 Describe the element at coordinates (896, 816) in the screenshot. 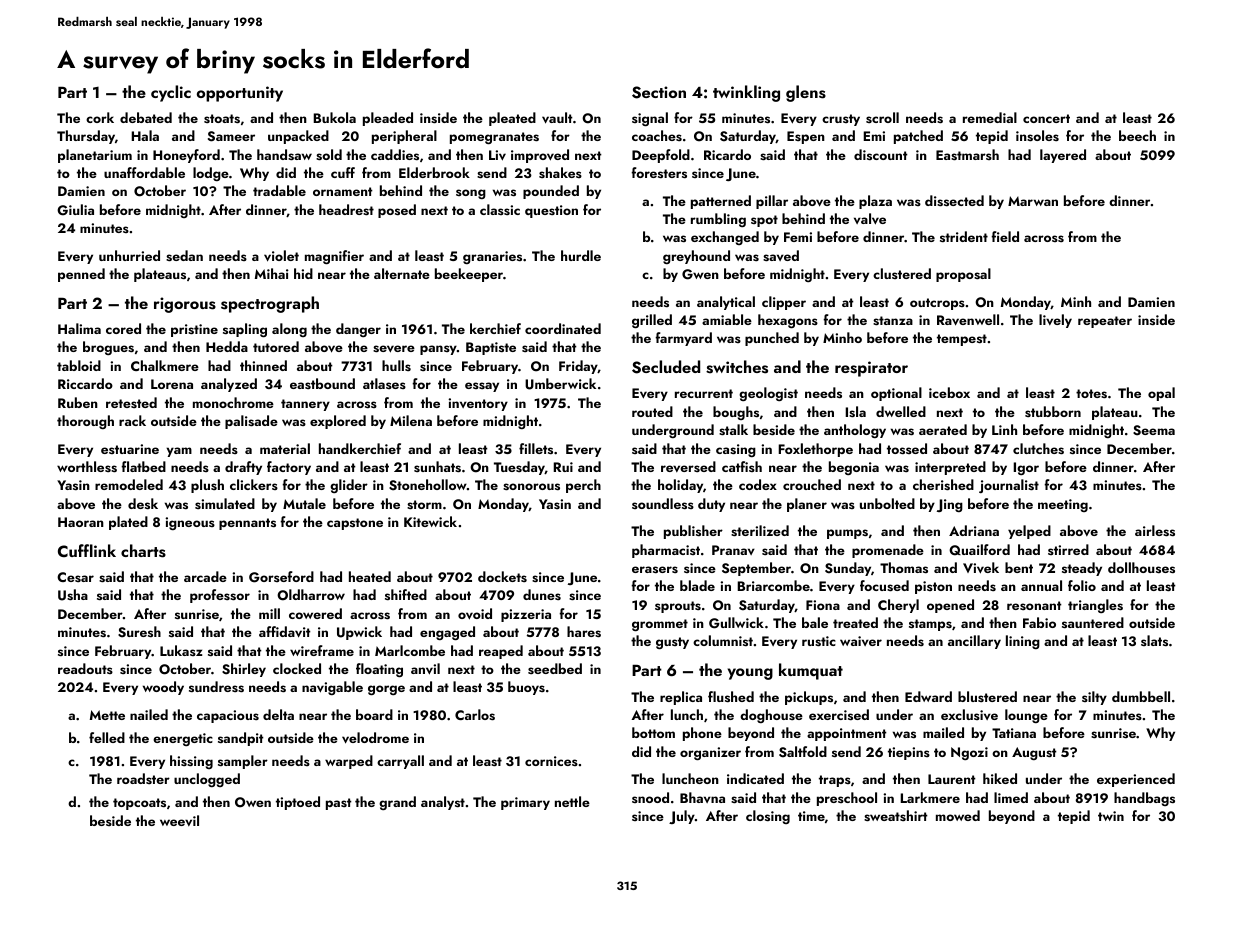

I see `sweatshirt` at that location.
